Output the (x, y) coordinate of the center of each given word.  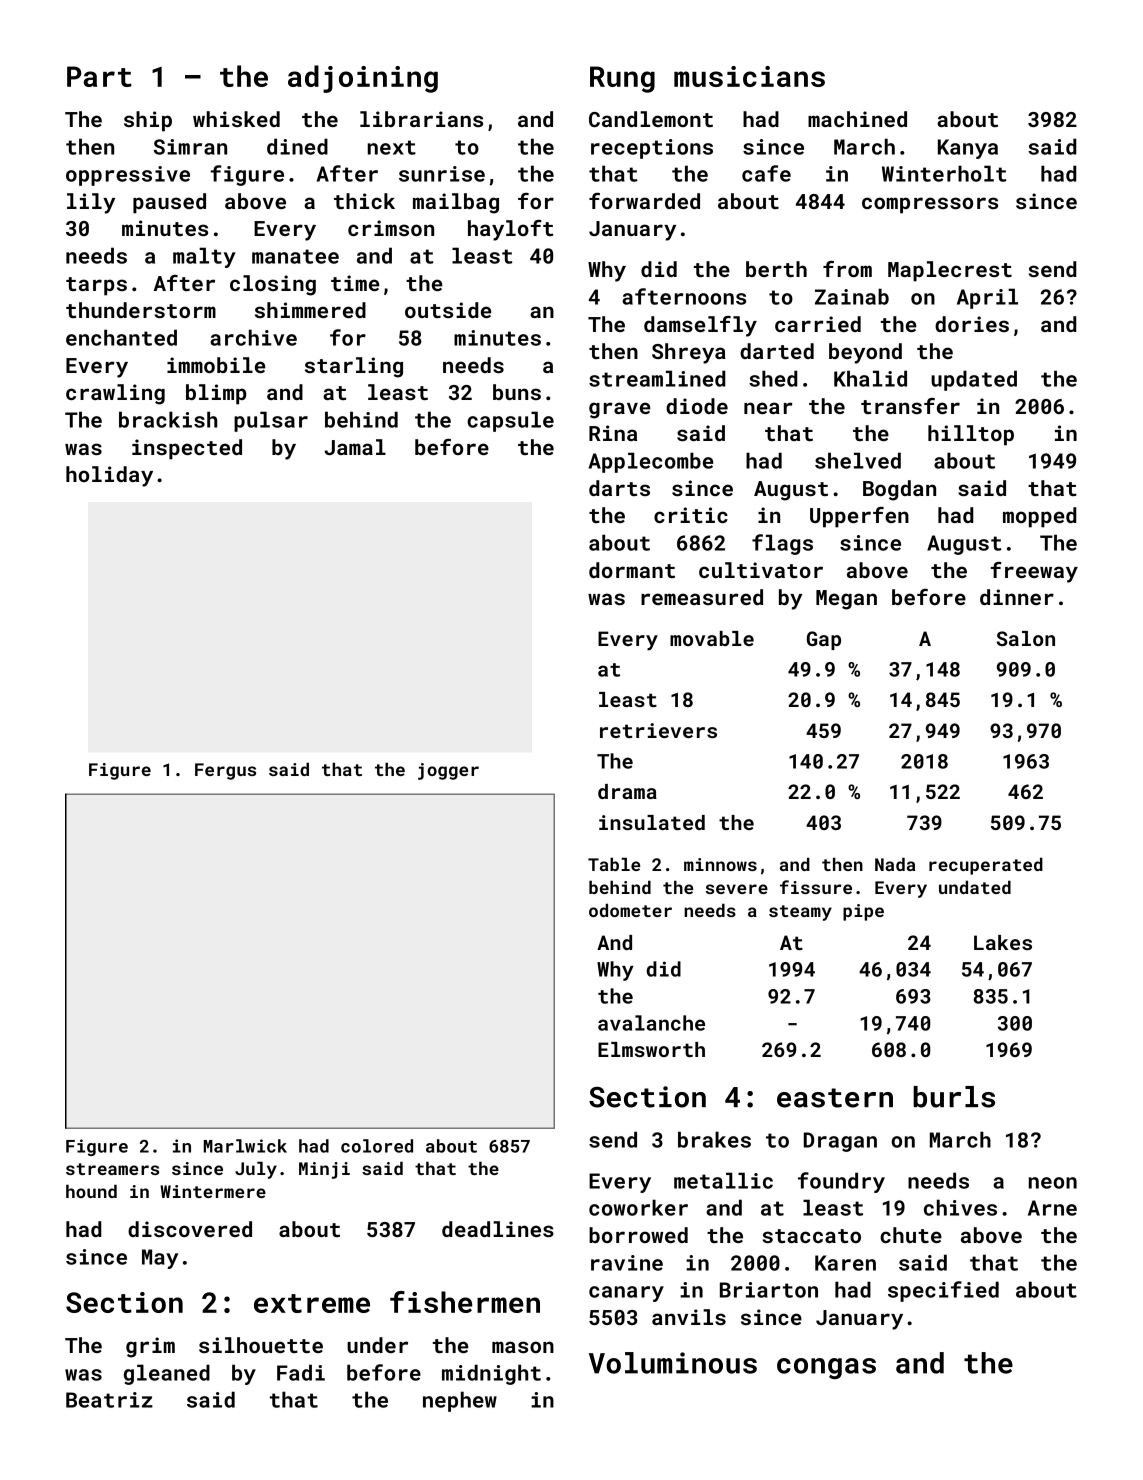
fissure (816, 887)
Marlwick (245, 1146)
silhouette (261, 1345)
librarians (421, 119)
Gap (824, 640)
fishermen (465, 1302)
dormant (632, 570)
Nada (895, 864)
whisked (236, 119)
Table (614, 864)
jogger (448, 771)
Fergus (225, 771)
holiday (109, 476)
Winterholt (944, 173)
